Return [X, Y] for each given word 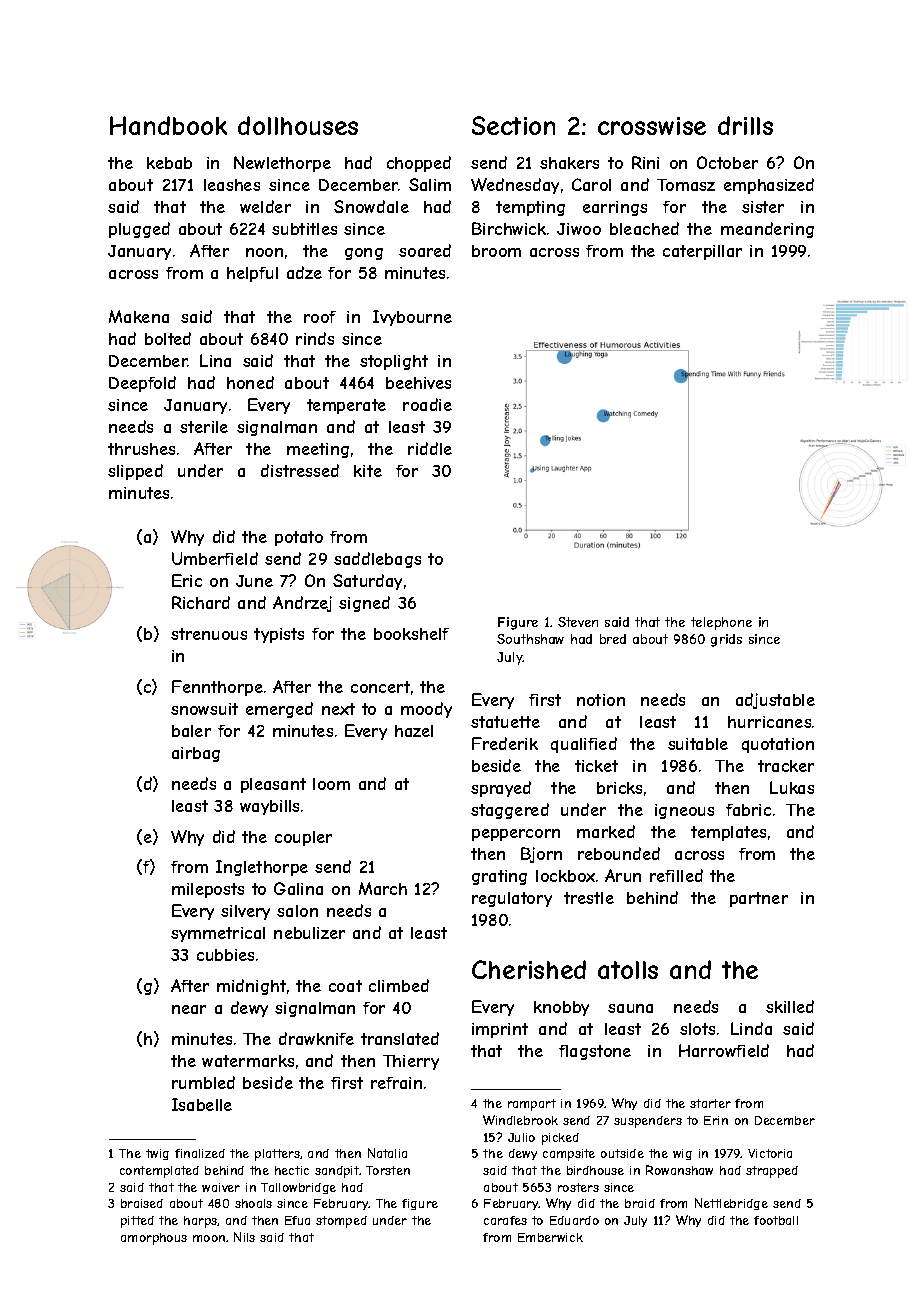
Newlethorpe [282, 164]
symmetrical [218, 934]
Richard [201, 602]
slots [697, 1029]
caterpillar [702, 252]
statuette [505, 722]
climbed [399, 985]
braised [142, 1203]
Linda [751, 1028]
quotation [778, 745]
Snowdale [371, 206]
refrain [396, 1083]
